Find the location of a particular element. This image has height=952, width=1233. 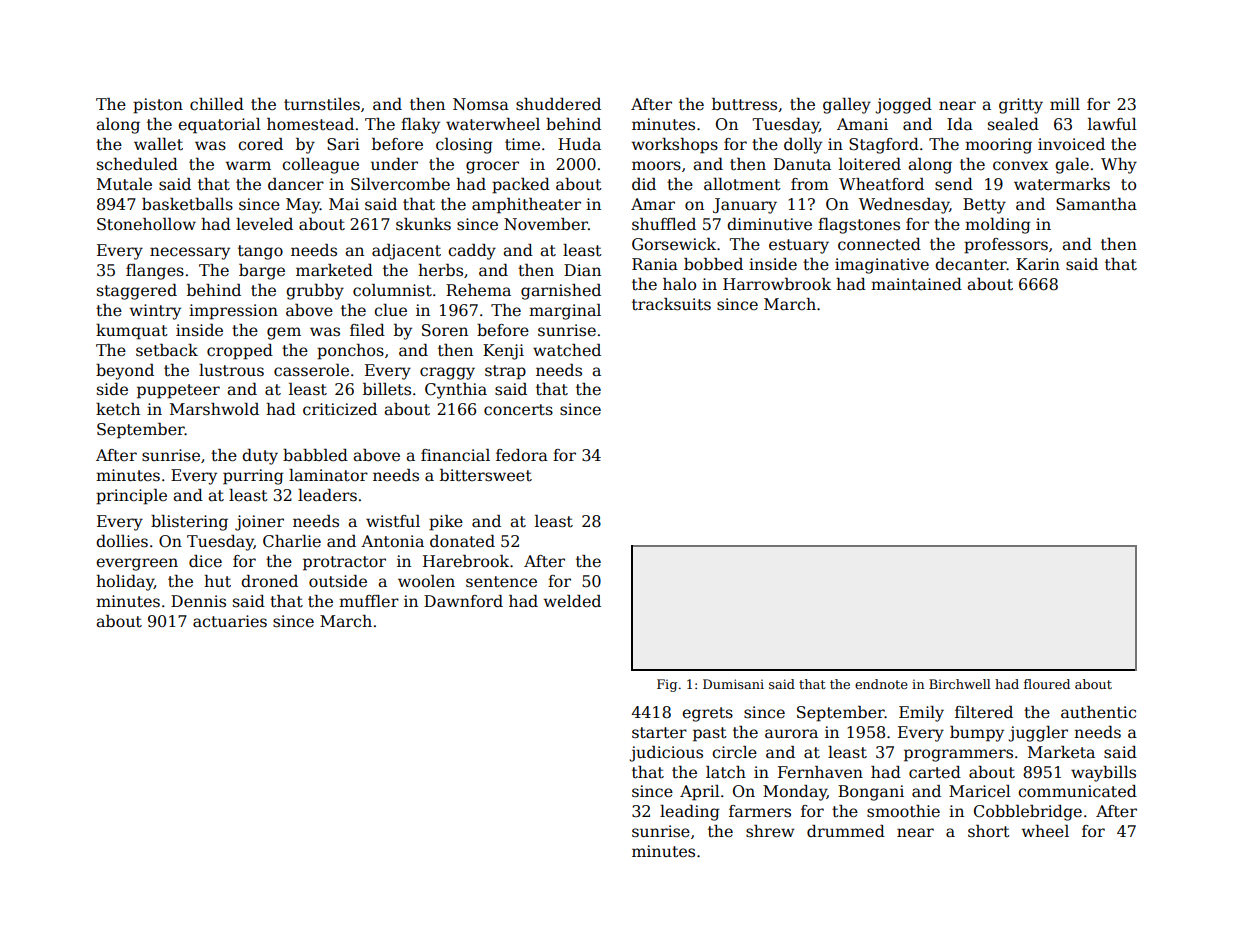

Stonehollow is located at coordinates (146, 224).
